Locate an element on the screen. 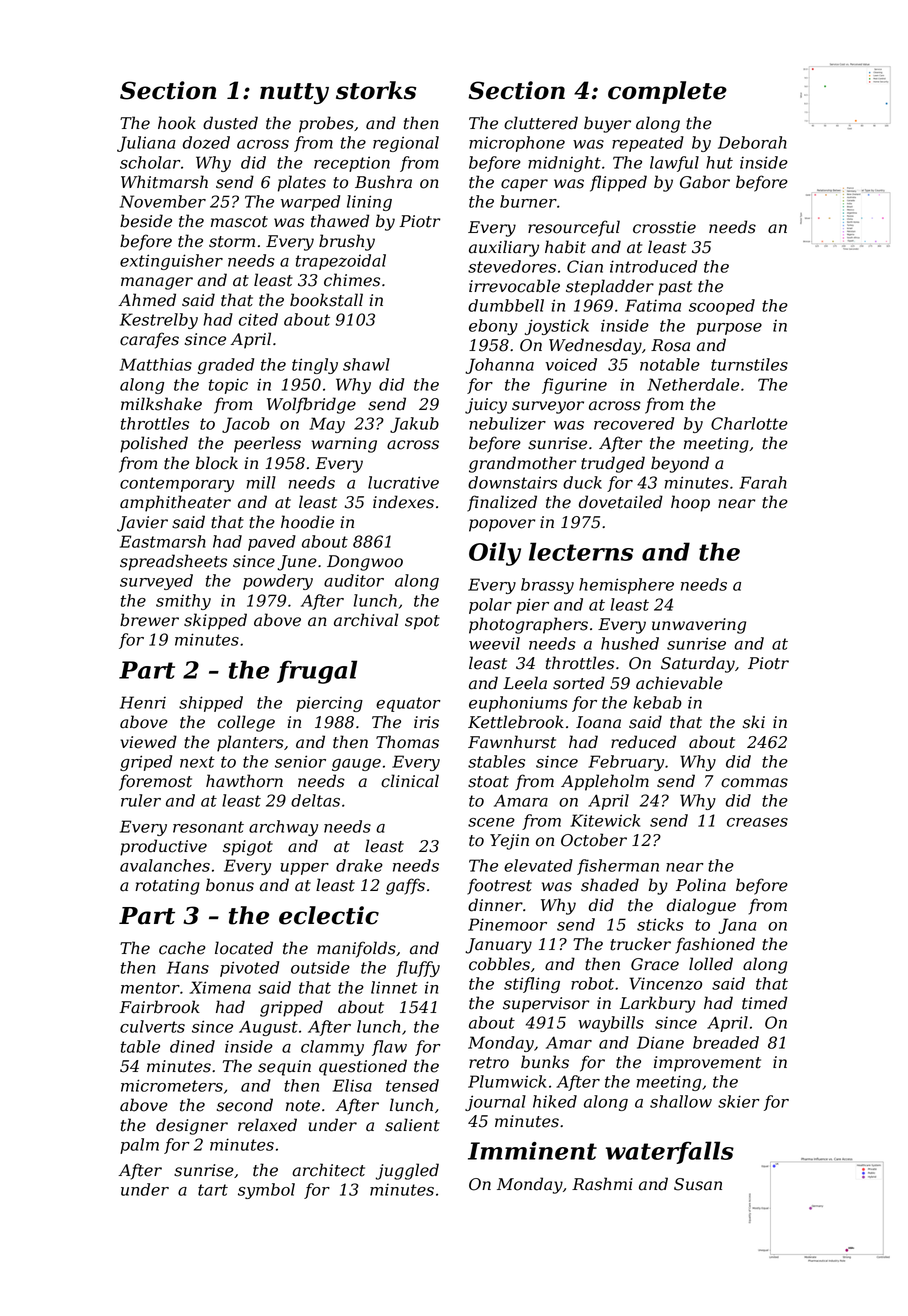 This screenshot has height=1316, width=908. lecterns is located at coordinates (581, 551).
